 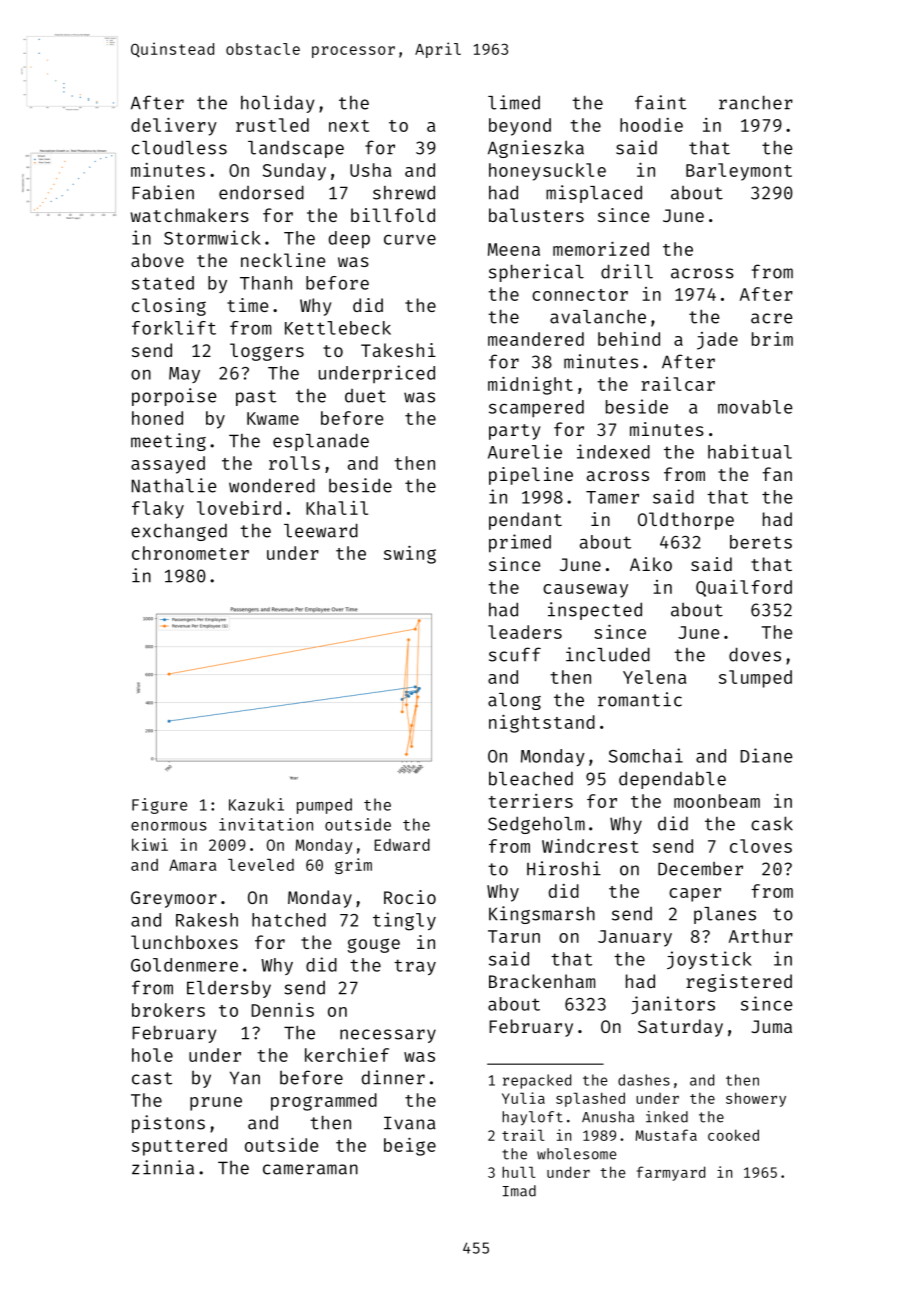 What do you see at coordinates (739, 172) in the screenshot?
I see `Barleymont` at bounding box center [739, 172].
